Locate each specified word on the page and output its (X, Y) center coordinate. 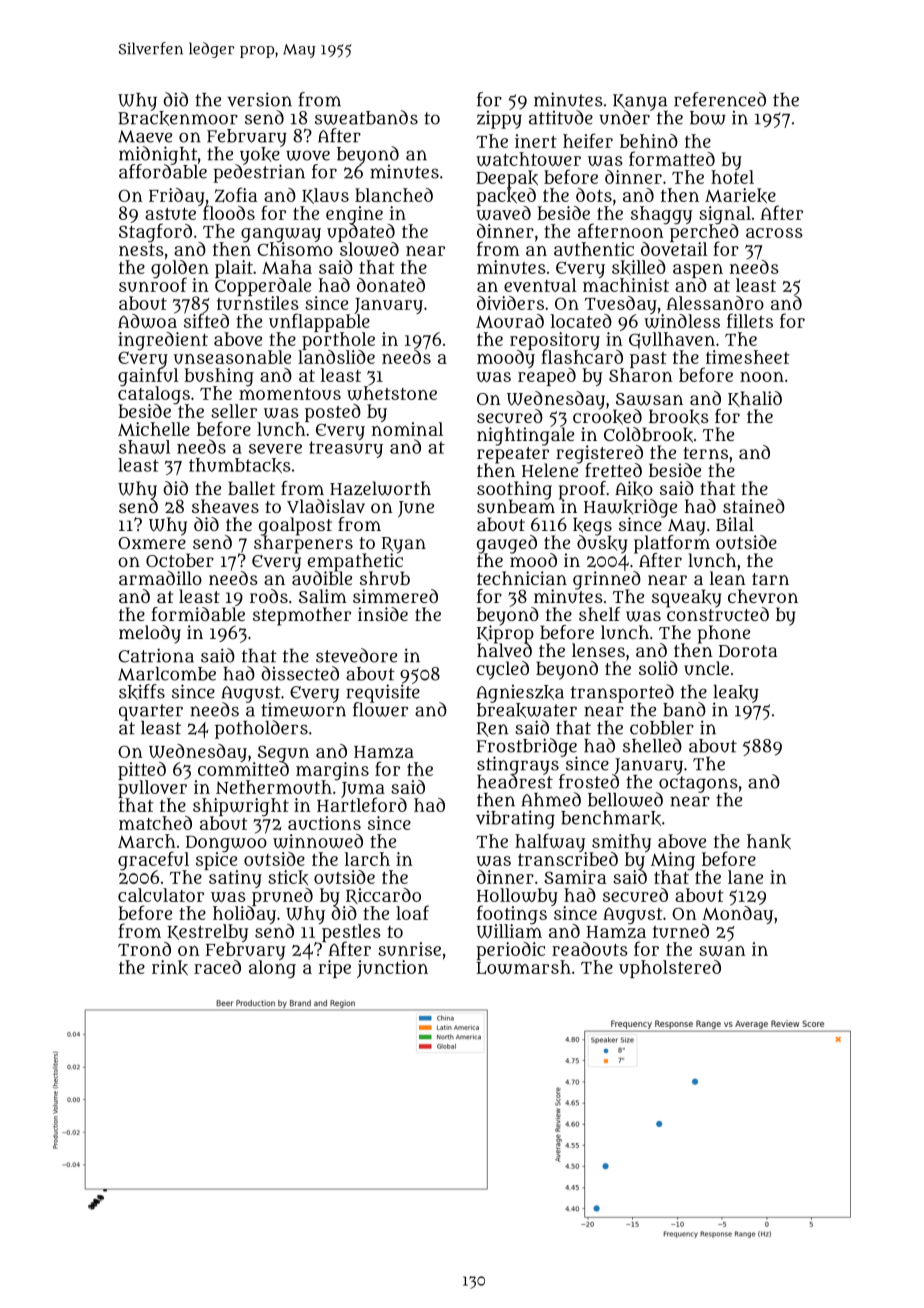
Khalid (755, 399)
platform (672, 544)
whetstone (392, 393)
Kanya (640, 102)
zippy (499, 120)
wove (308, 155)
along (272, 969)
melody (150, 634)
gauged (507, 544)
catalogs (154, 395)
